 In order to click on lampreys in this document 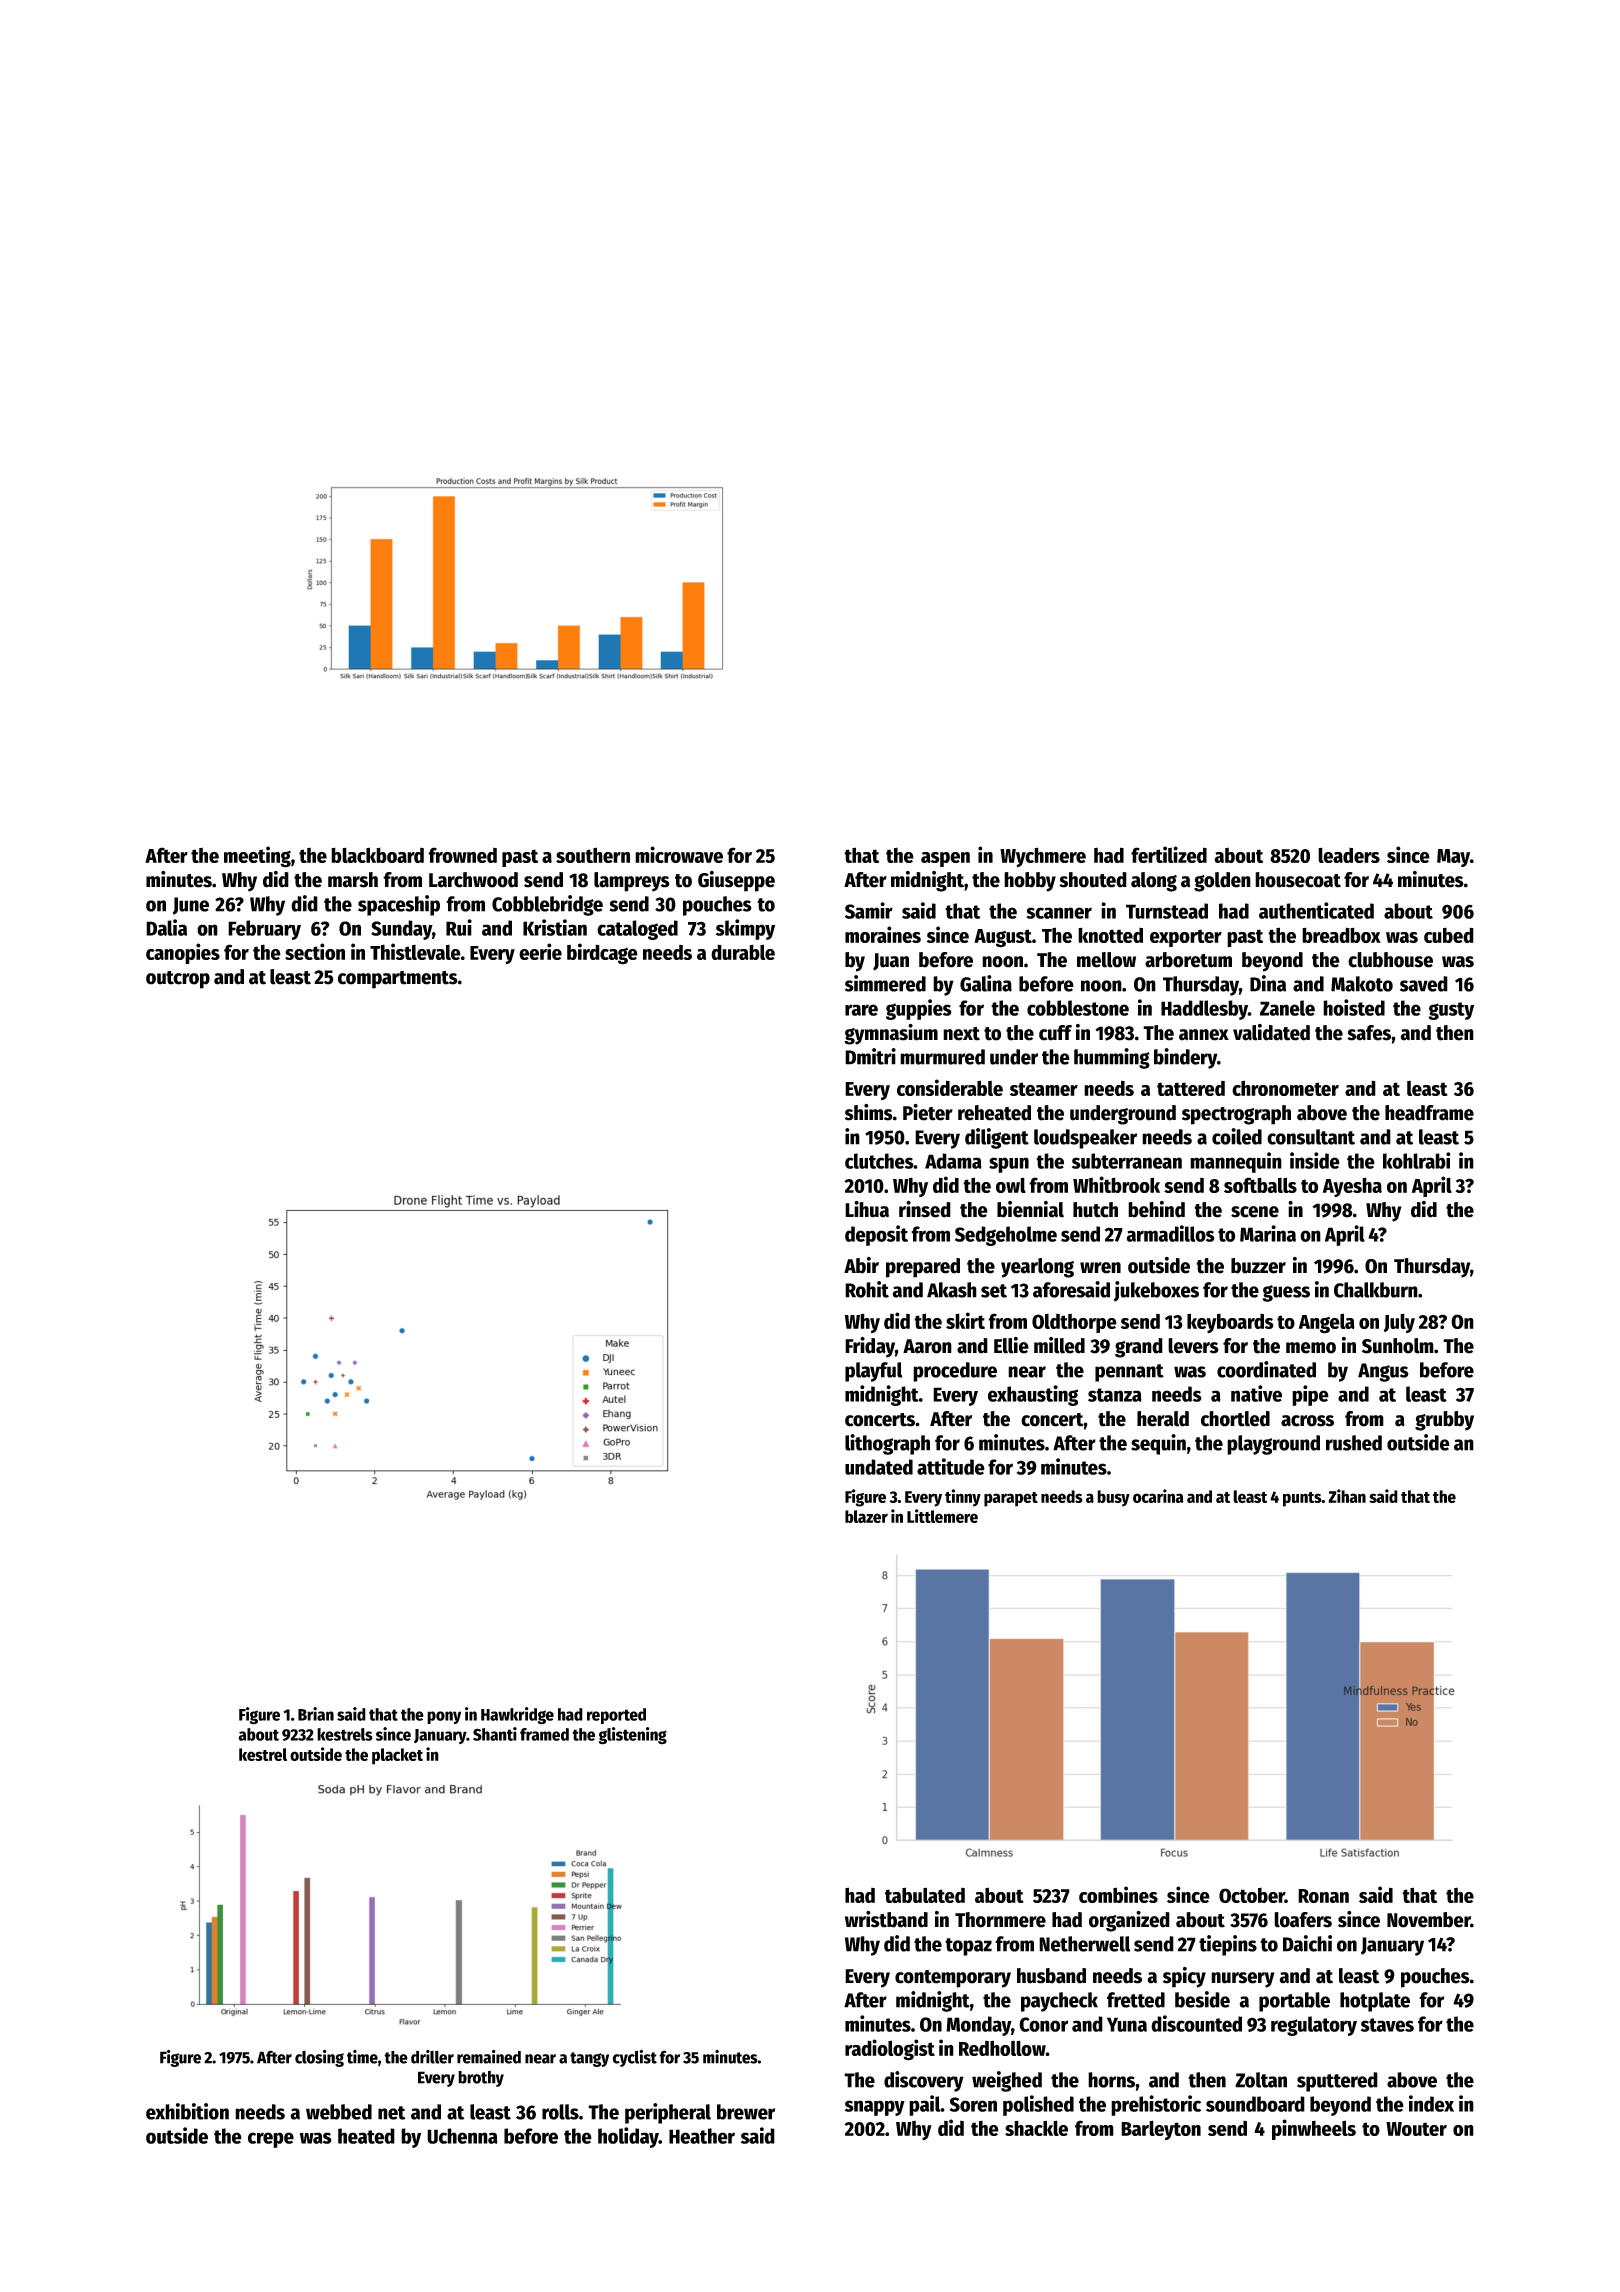, I will do `click(632, 882)`.
